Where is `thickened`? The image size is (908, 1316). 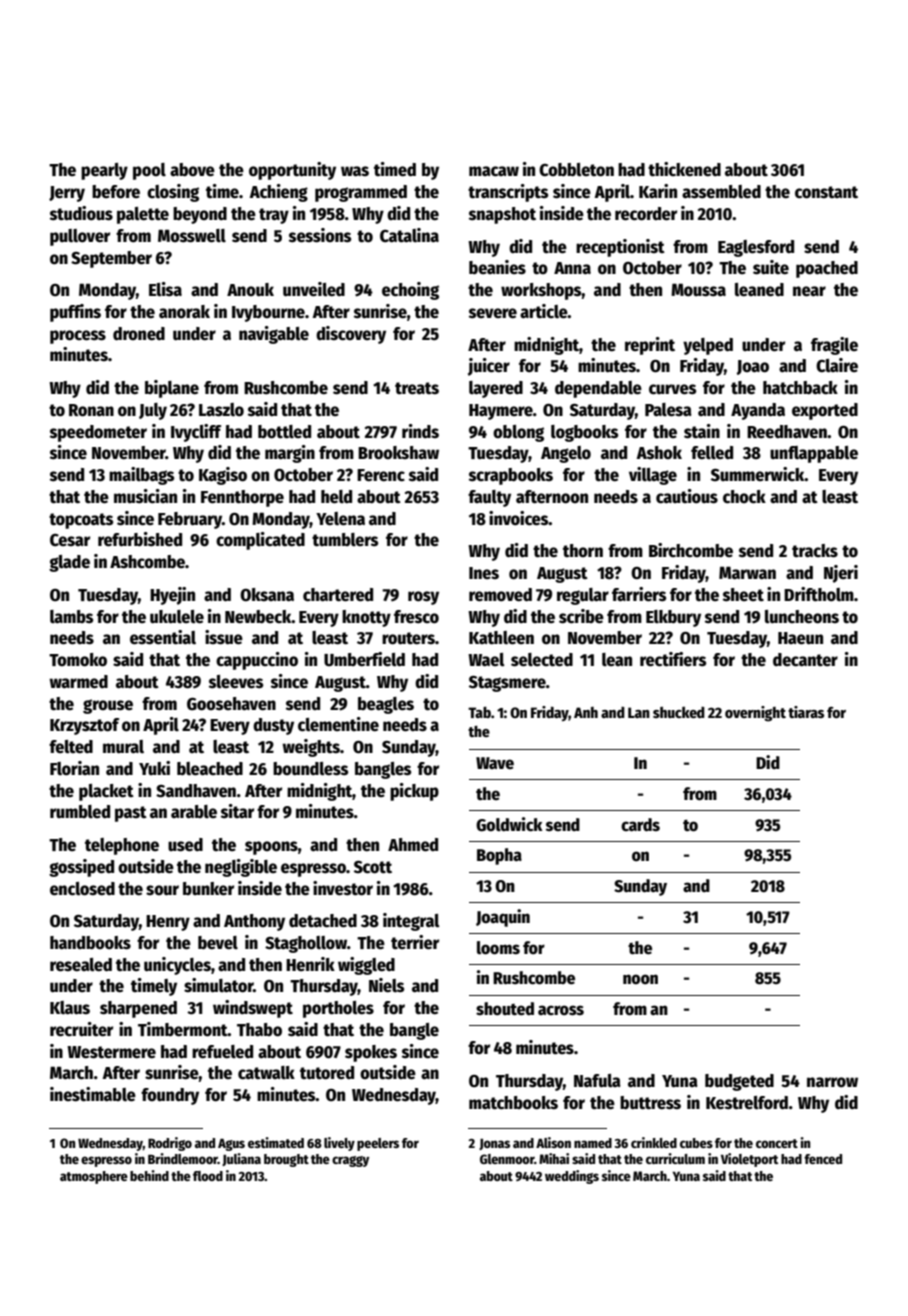
thickened is located at coordinates (684, 169).
